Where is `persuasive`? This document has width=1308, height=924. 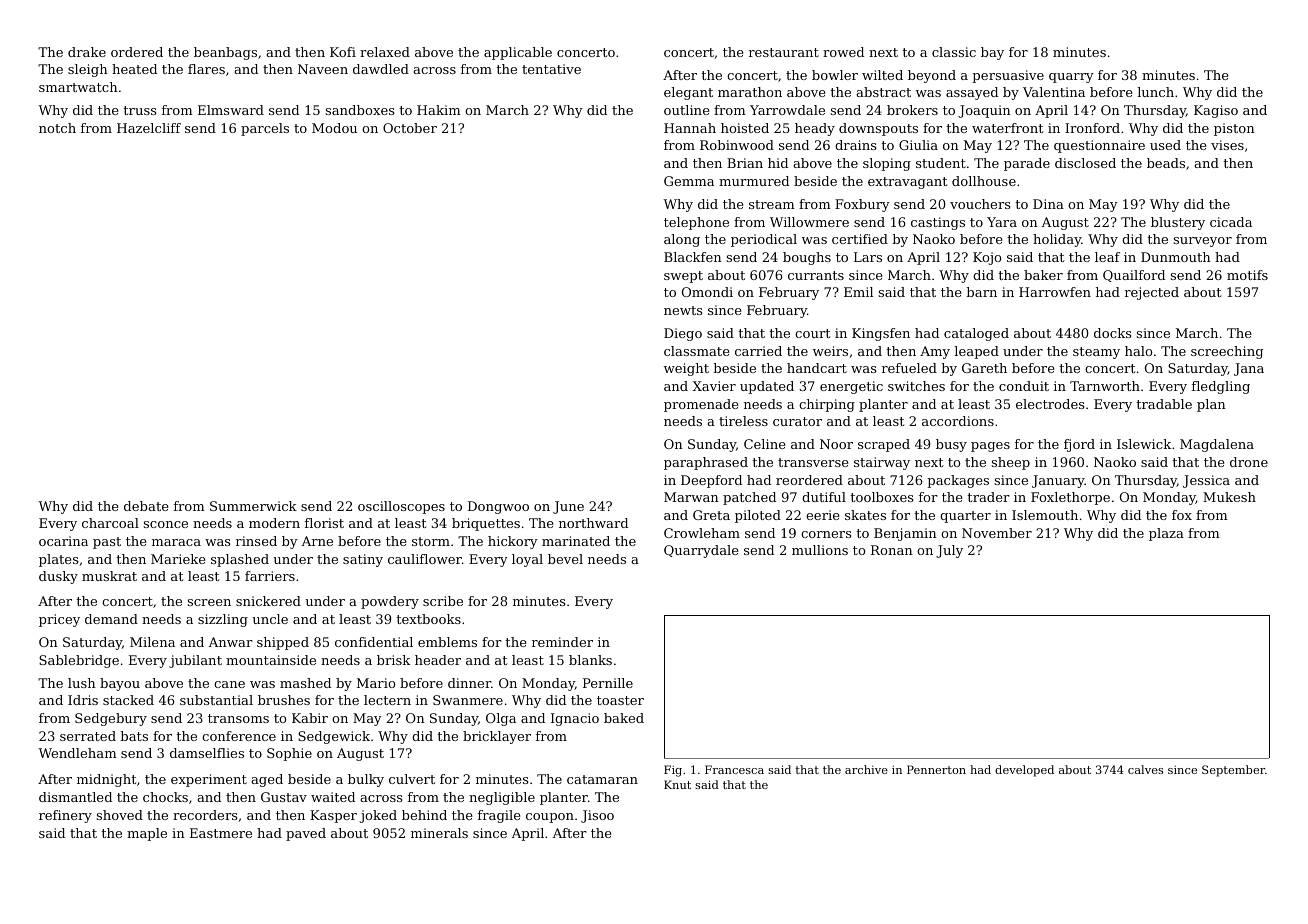
persuasive is located at coordinates (1008, 76).
